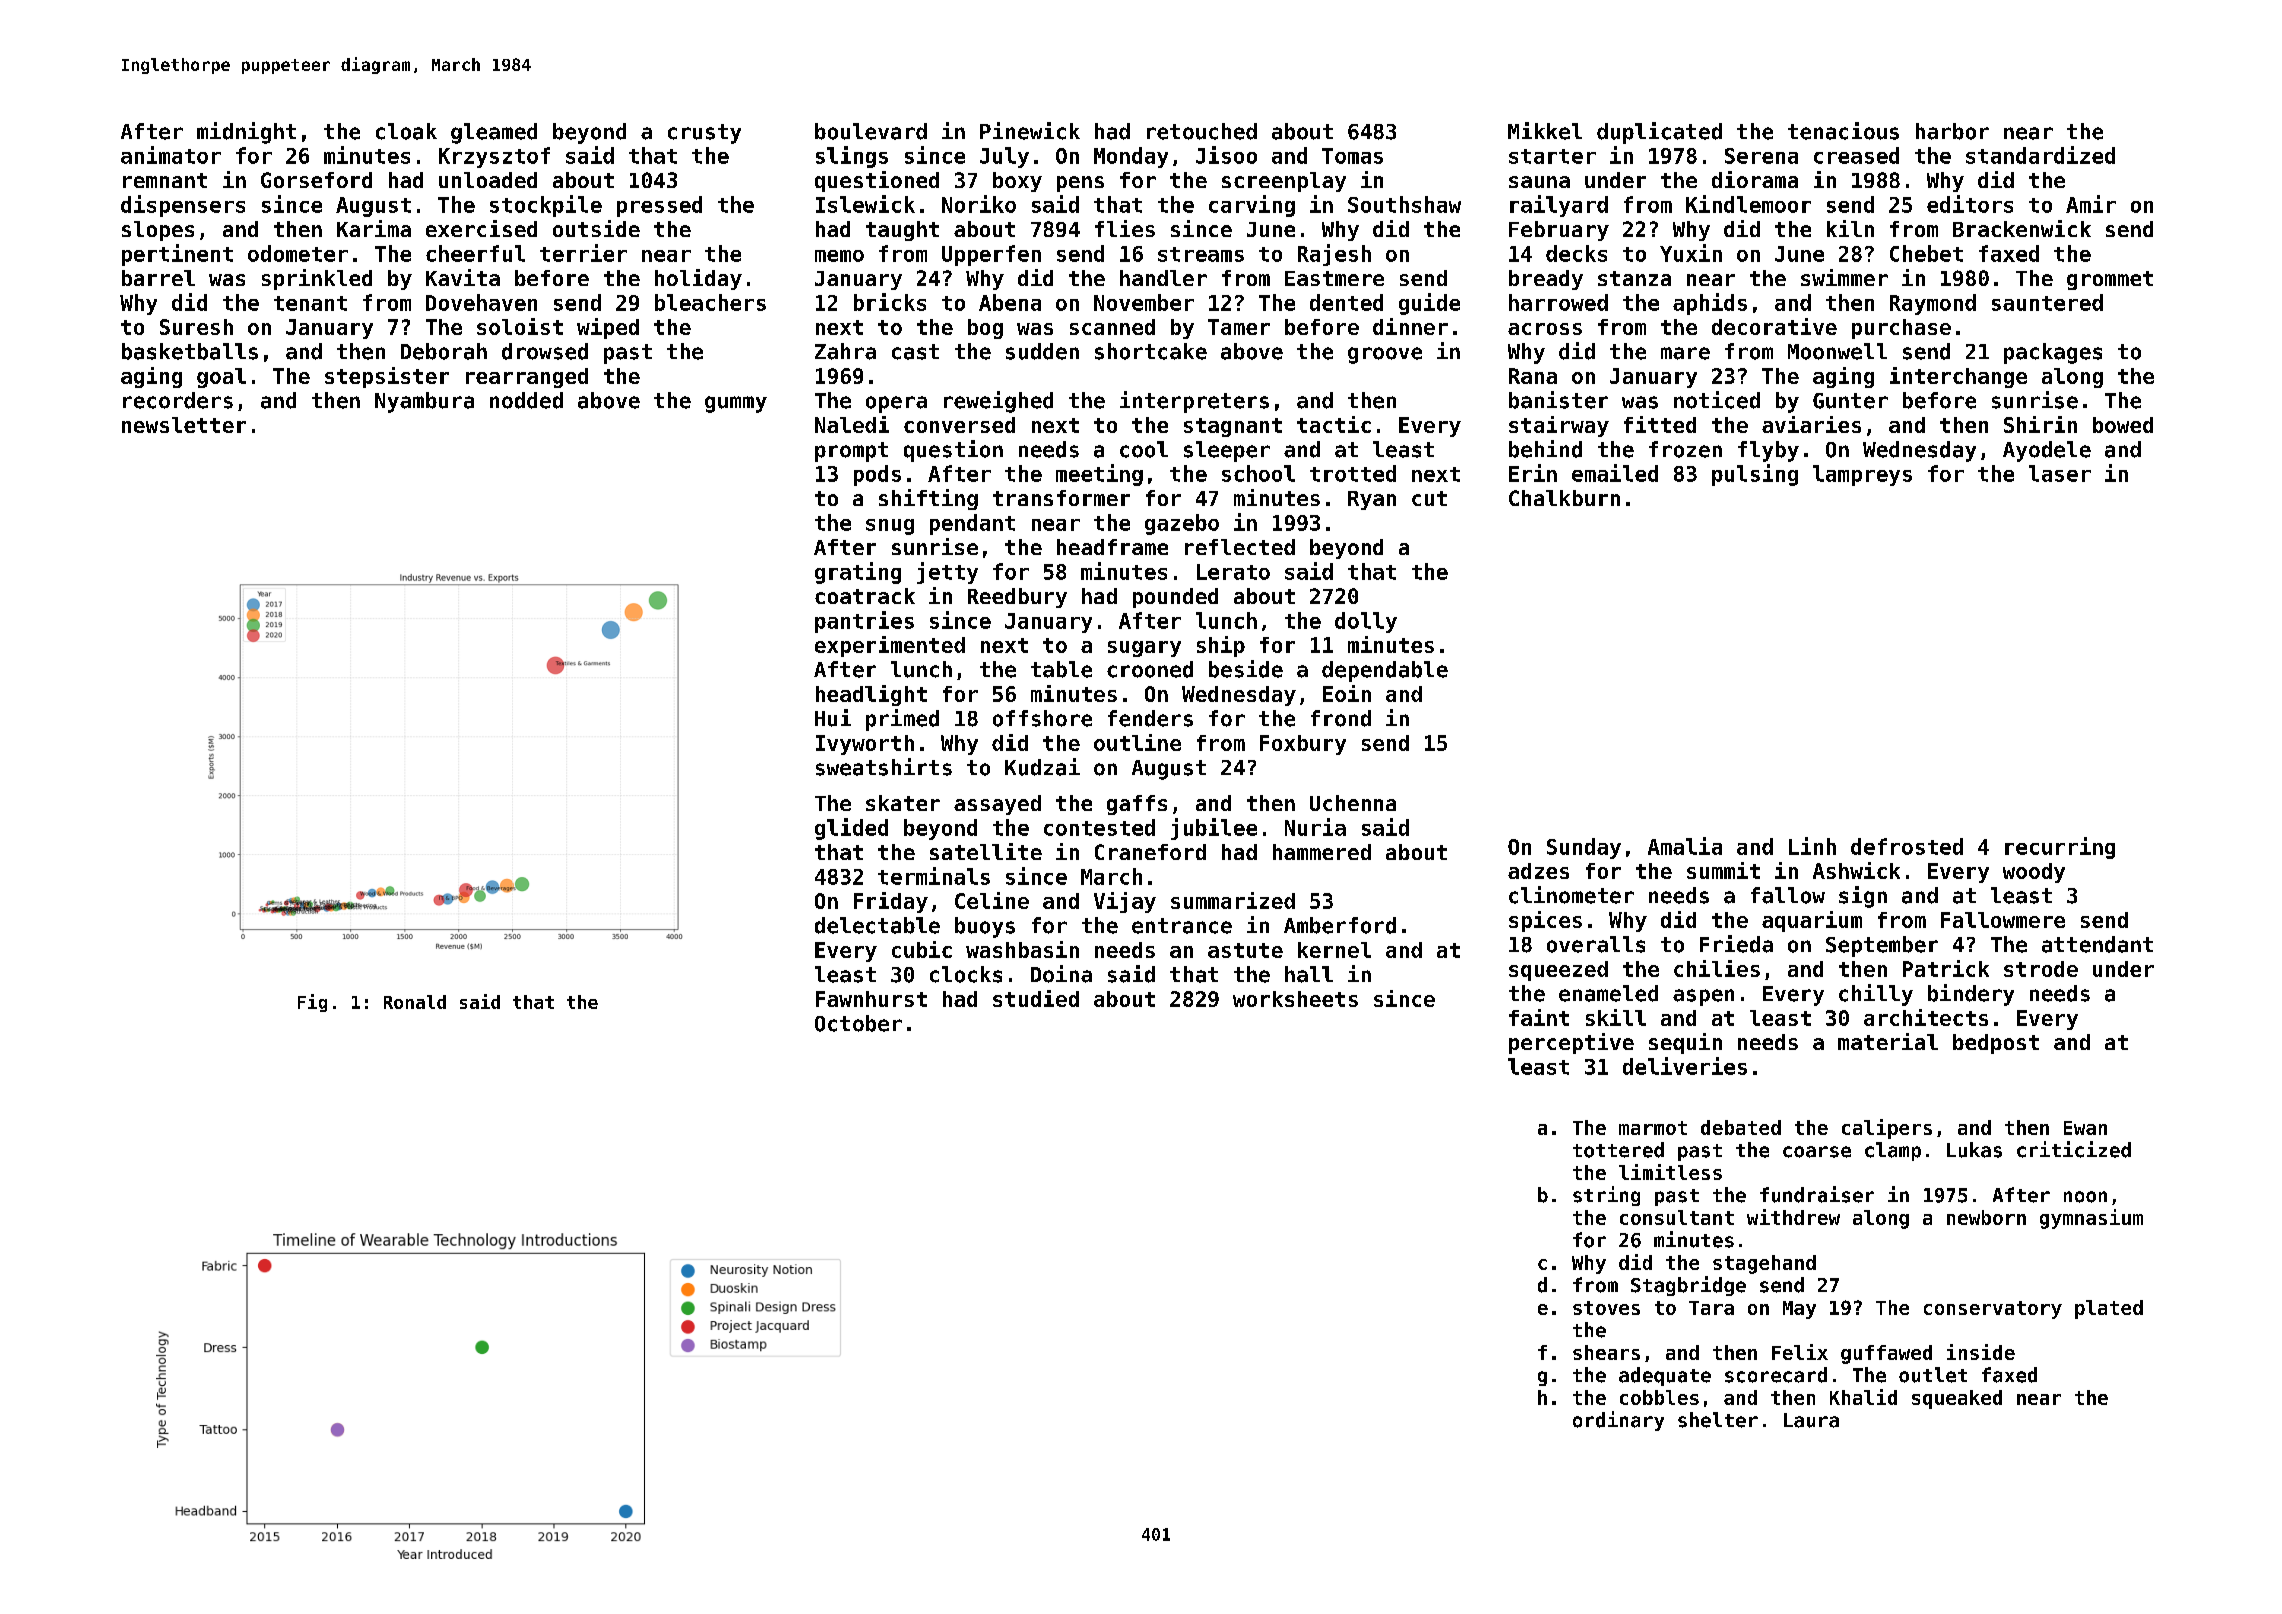  What do you see at coordinates (1036, 998) in the image?
I see `studied` at bounding box center [1036, 998].
